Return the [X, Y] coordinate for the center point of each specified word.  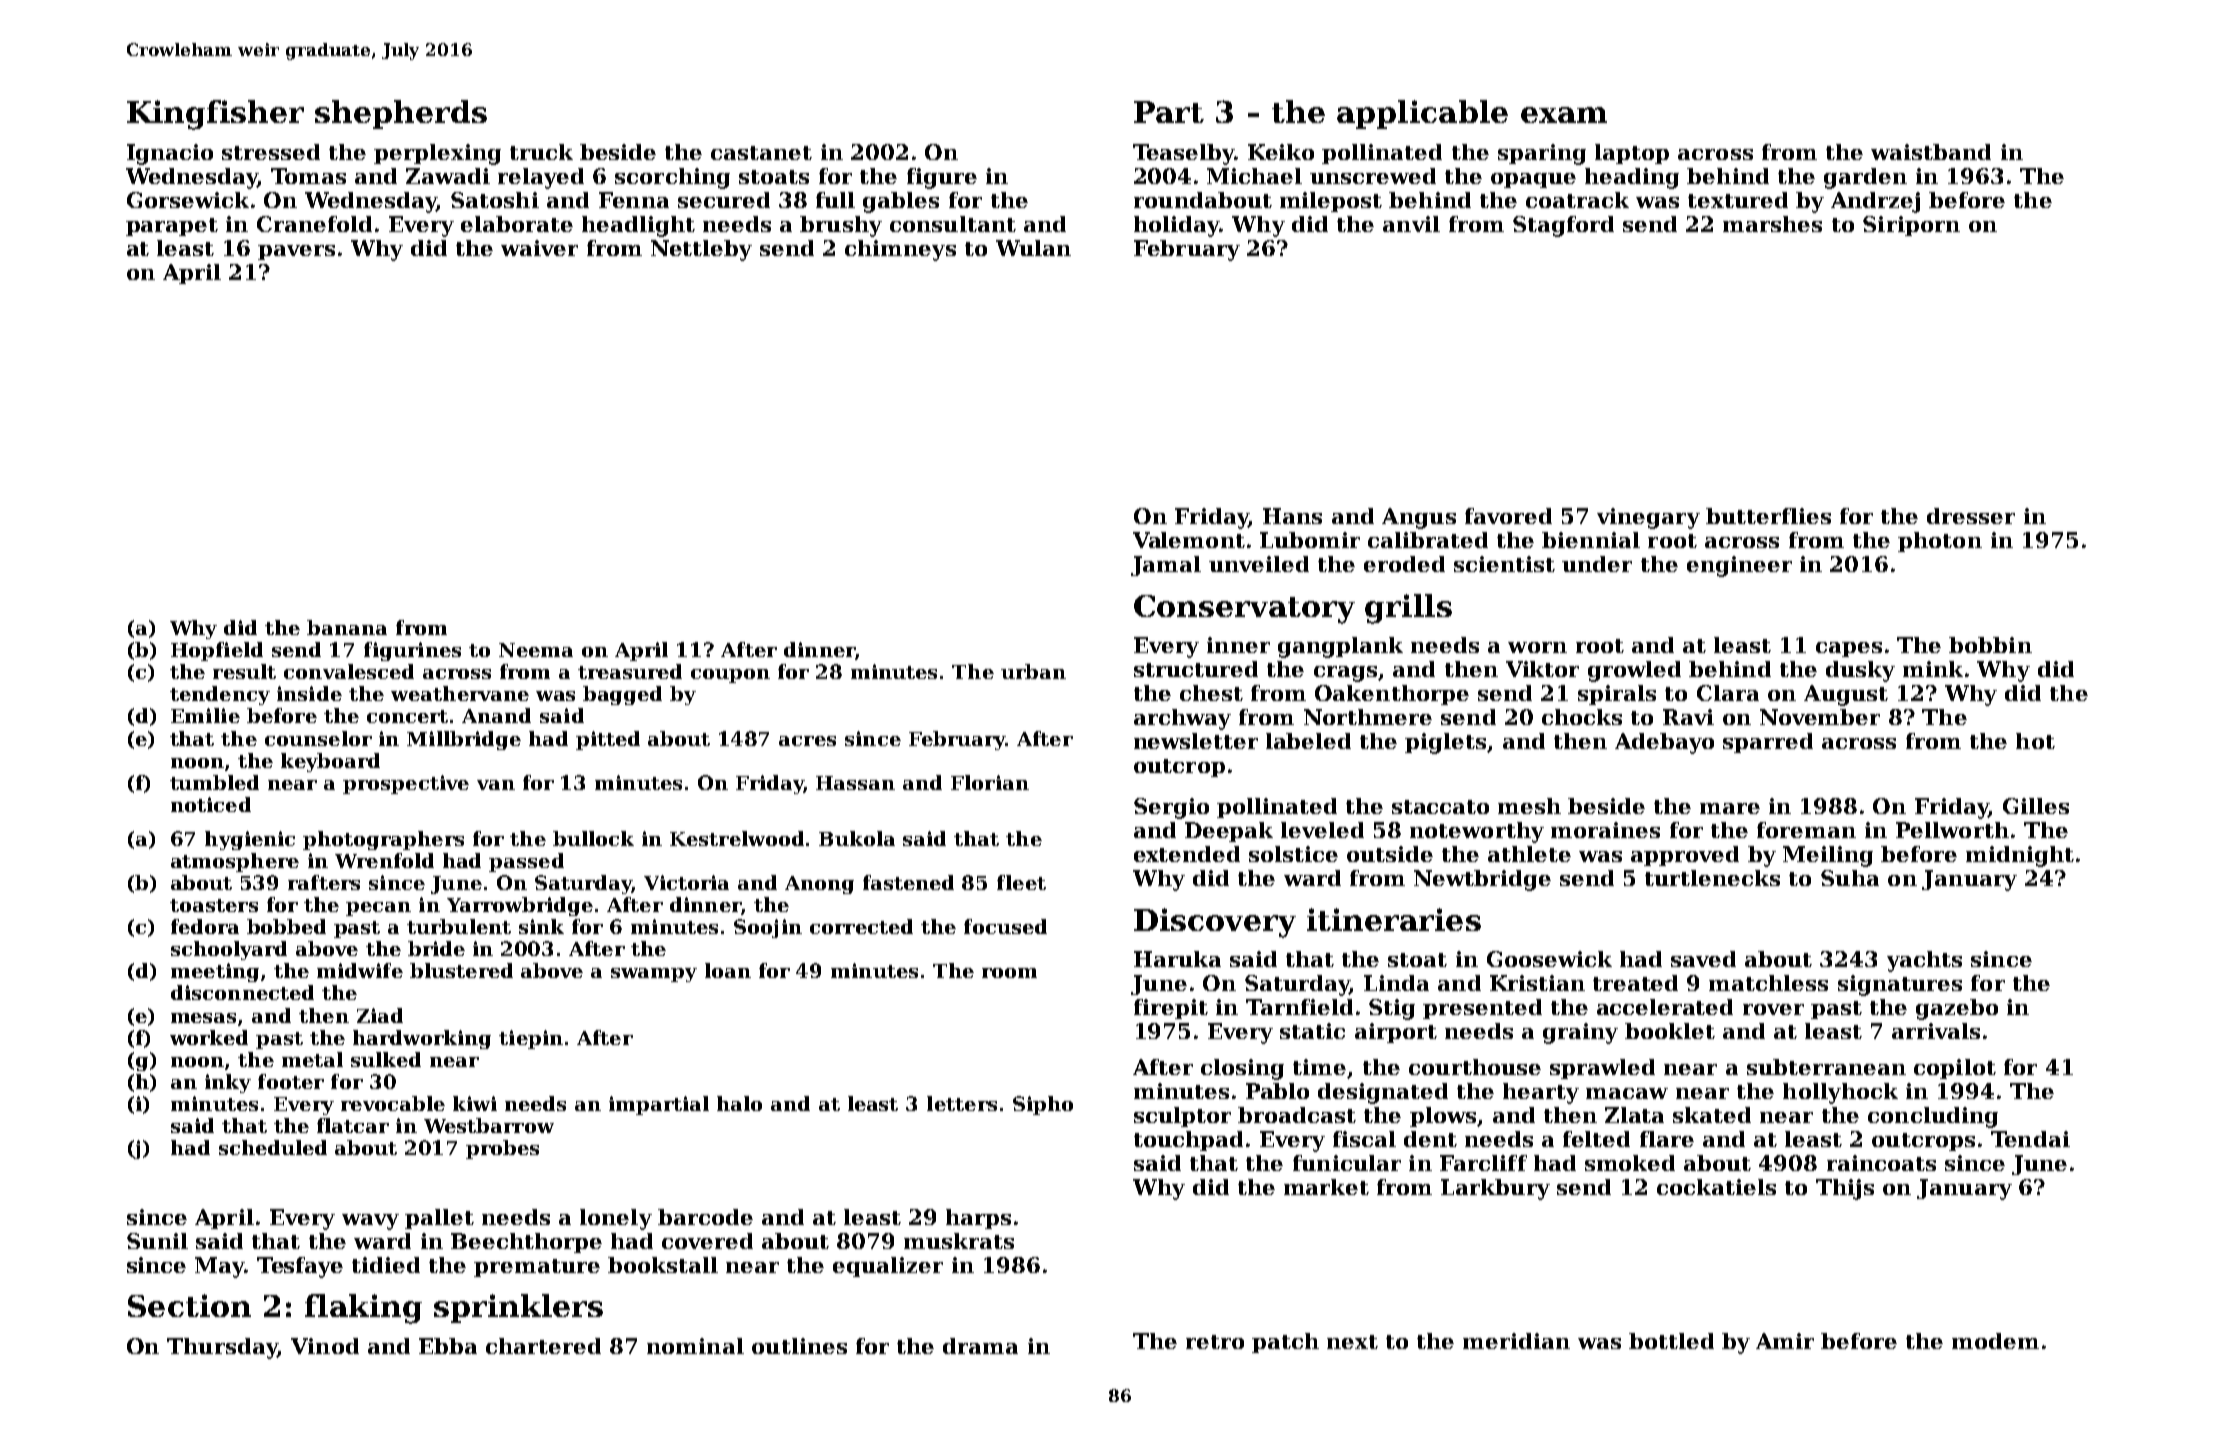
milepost [1331, 202]
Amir [1785, 1341]
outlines [799, 1346]
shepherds [401, 114]
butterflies [1768, 516]
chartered [543, 1346]
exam [1564, 115]
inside [309, 693]
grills [1408, 609]
